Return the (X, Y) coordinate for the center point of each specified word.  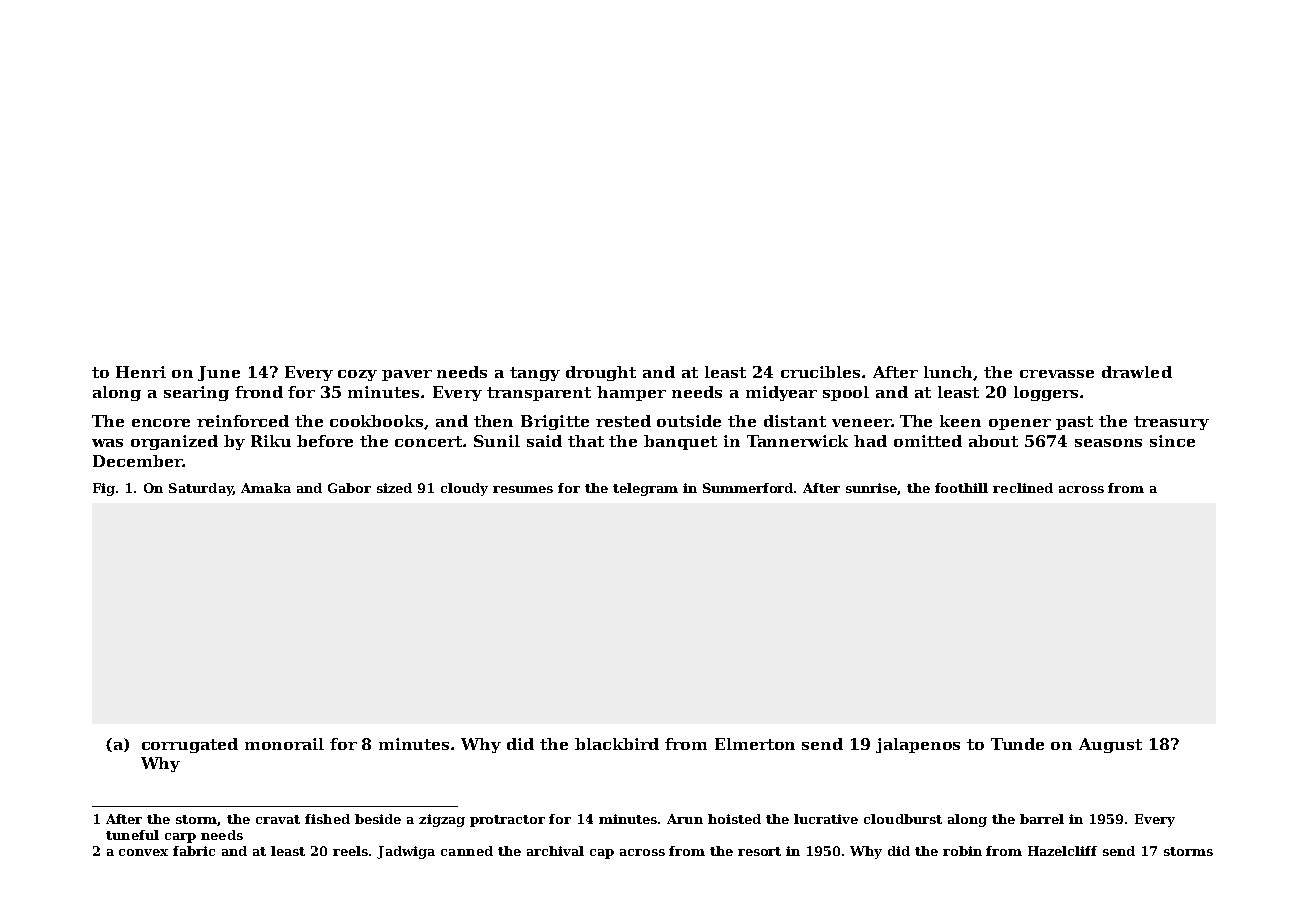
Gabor (349, 488)
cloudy (464, 489)
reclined (1023, 488)
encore (161, 423)
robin (962, 851)
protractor (507, 821)
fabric (194, 851)
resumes (523, 489)
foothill (961, 488)
